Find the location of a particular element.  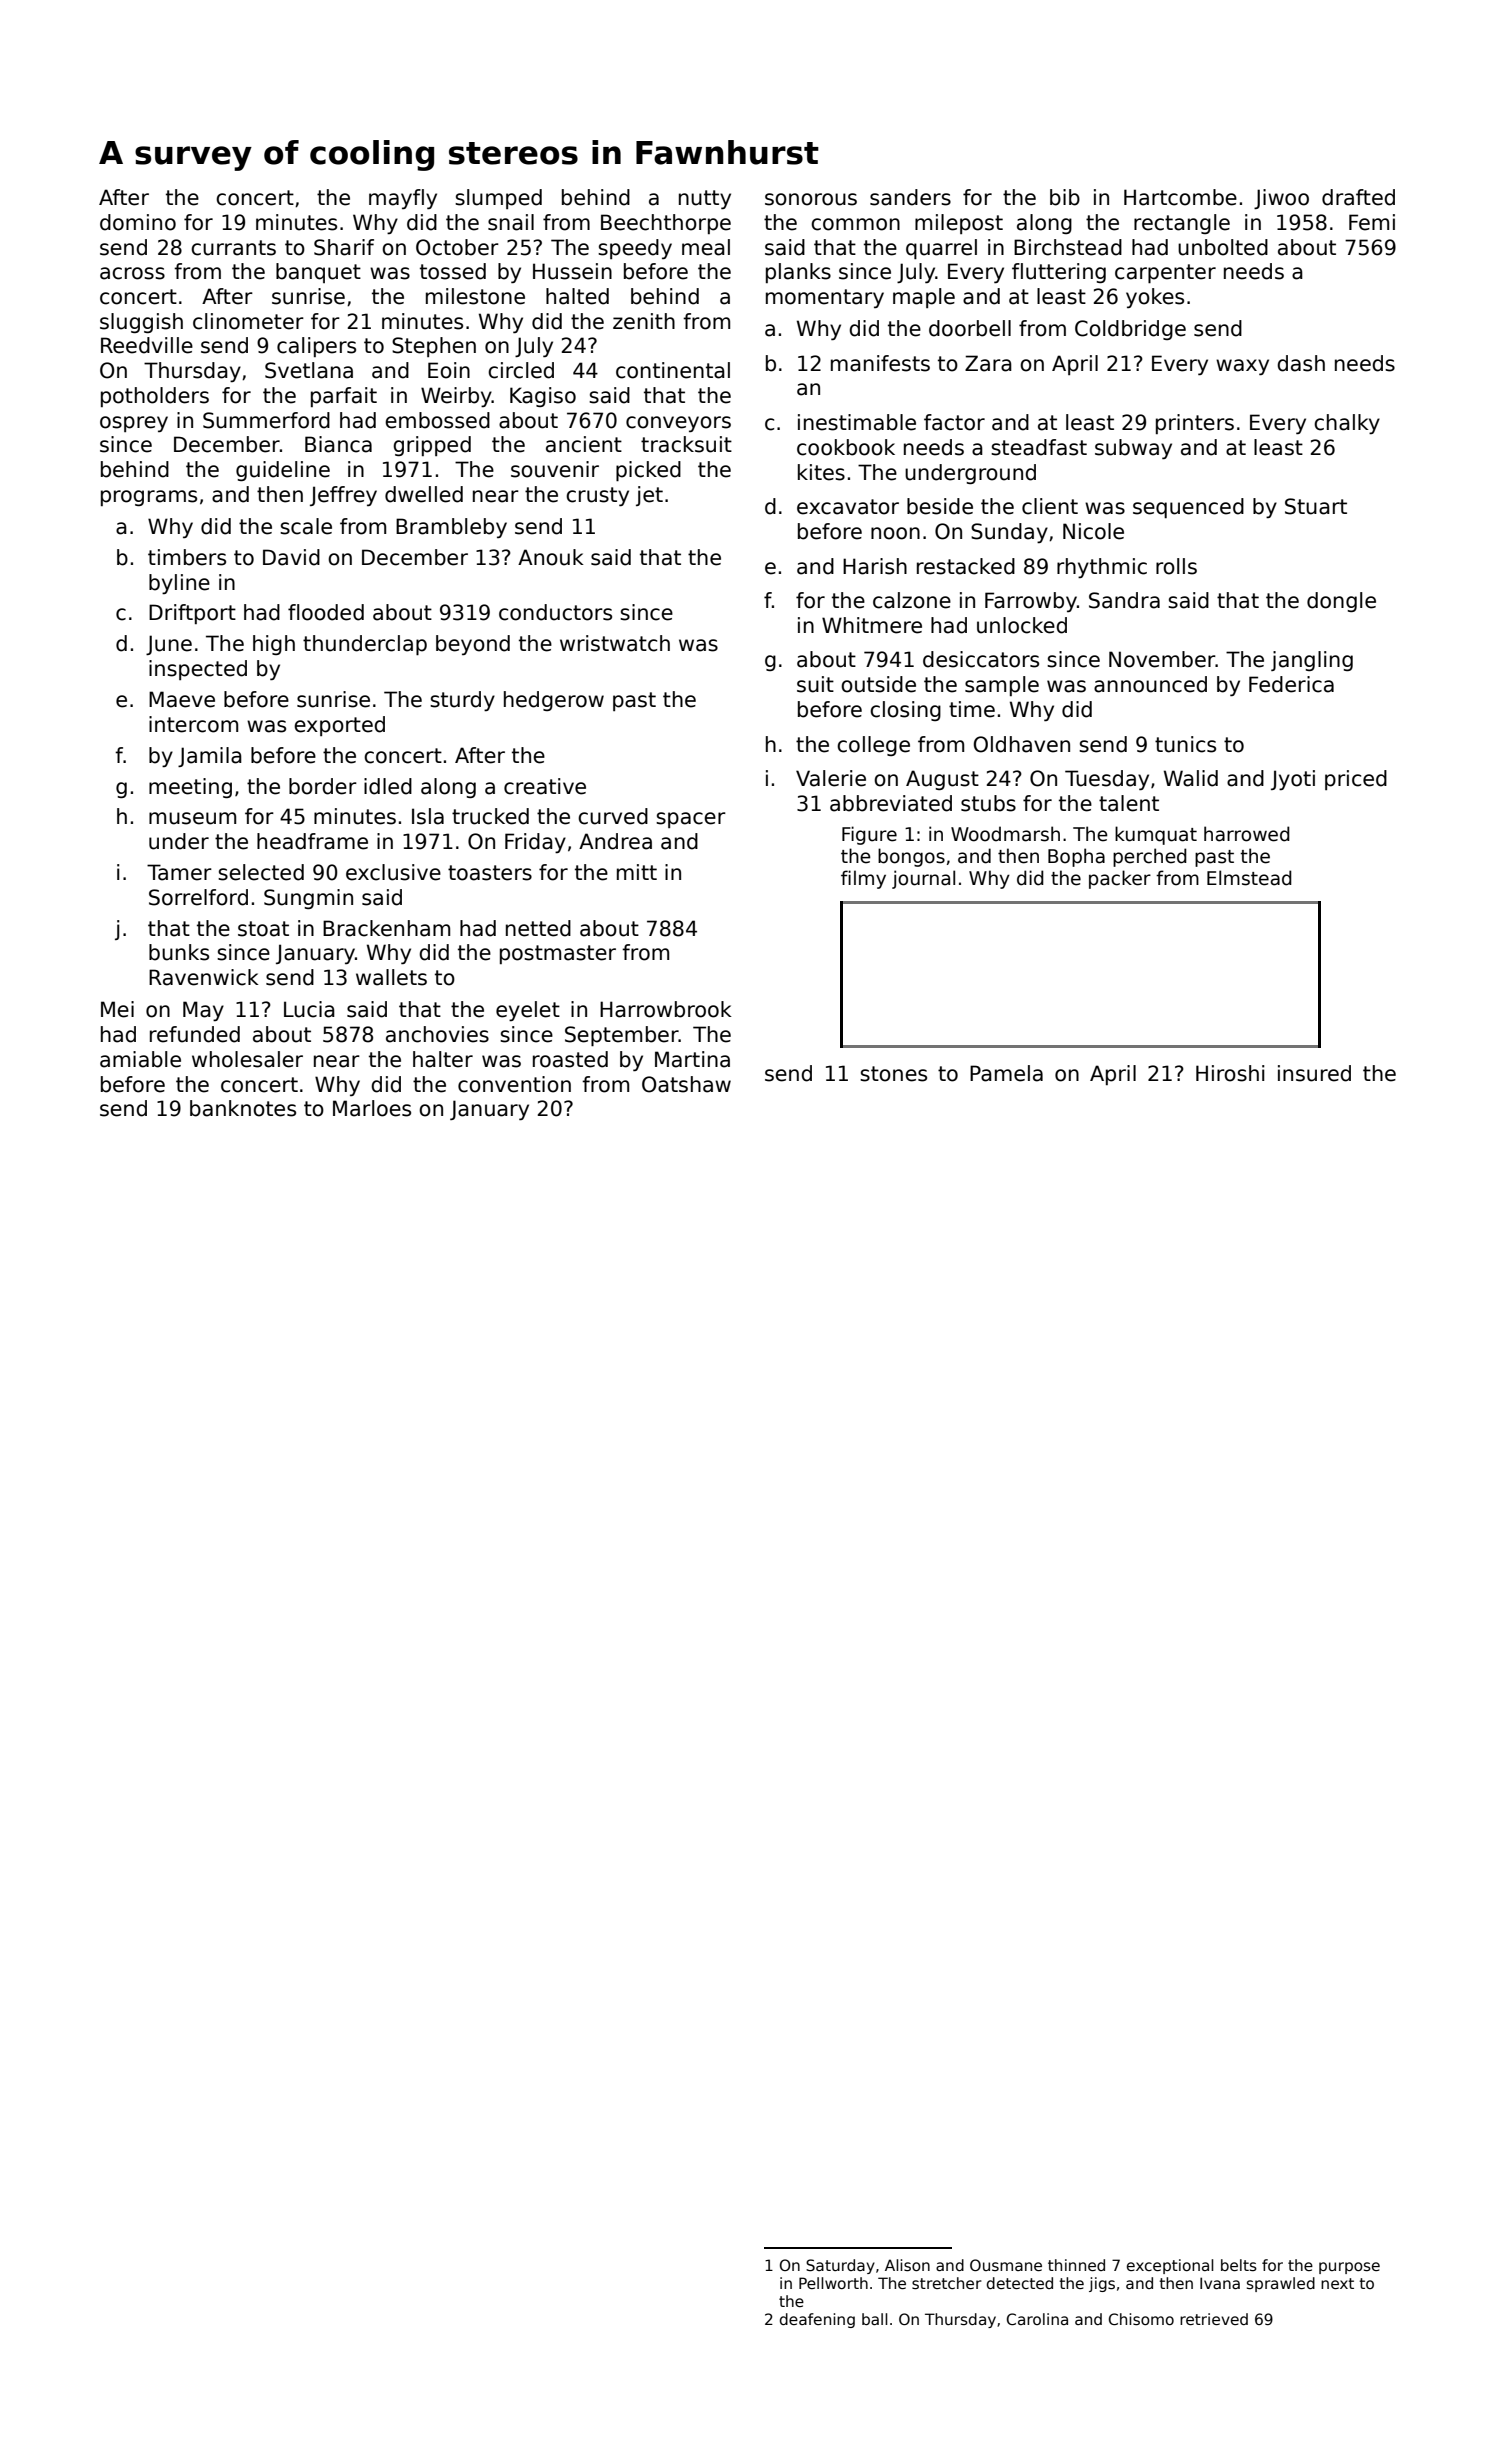

idled is located at coordinates (388, 786).
